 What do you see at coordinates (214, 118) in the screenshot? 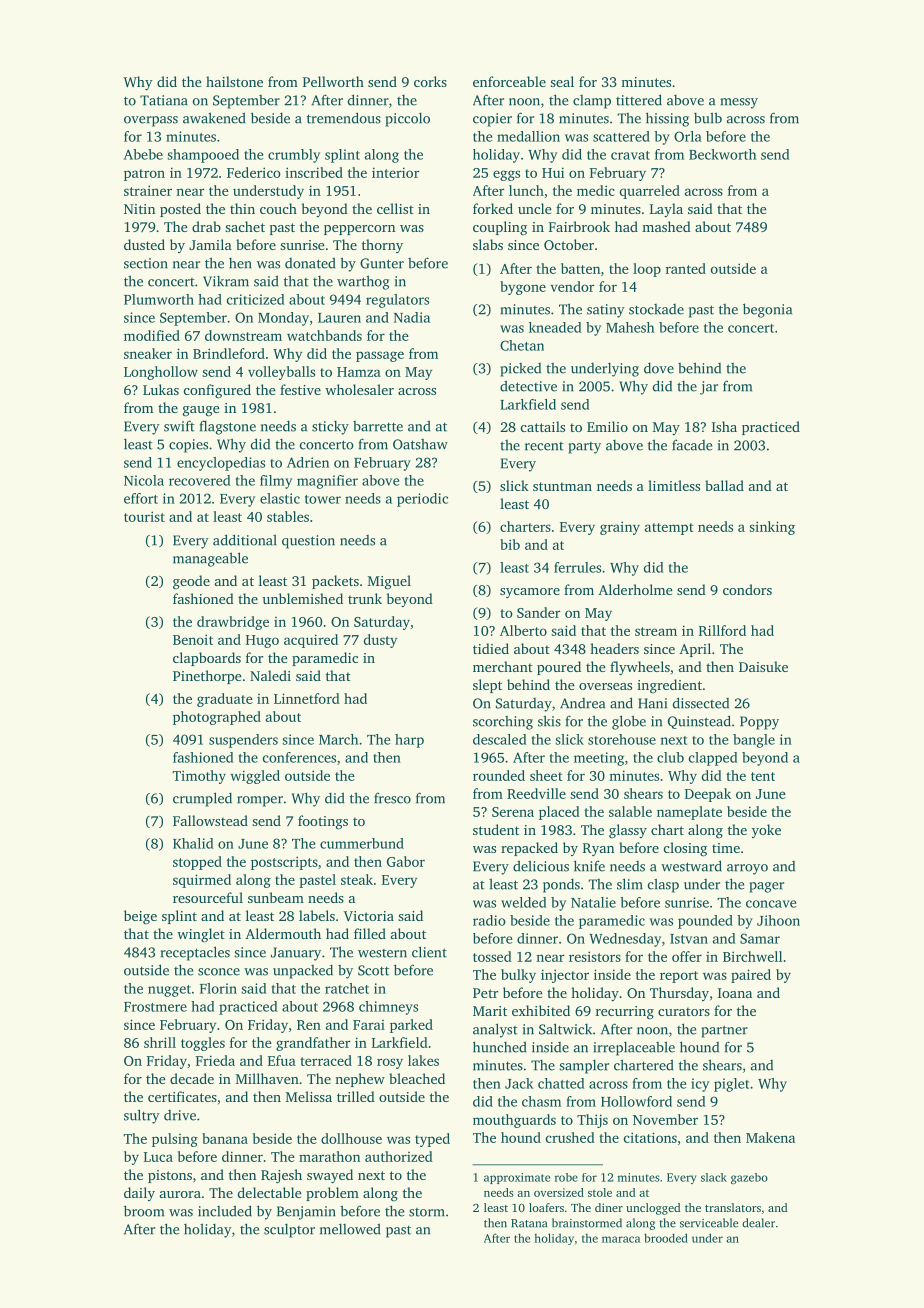
I see `awakened` at bounding box center [214, 118].
